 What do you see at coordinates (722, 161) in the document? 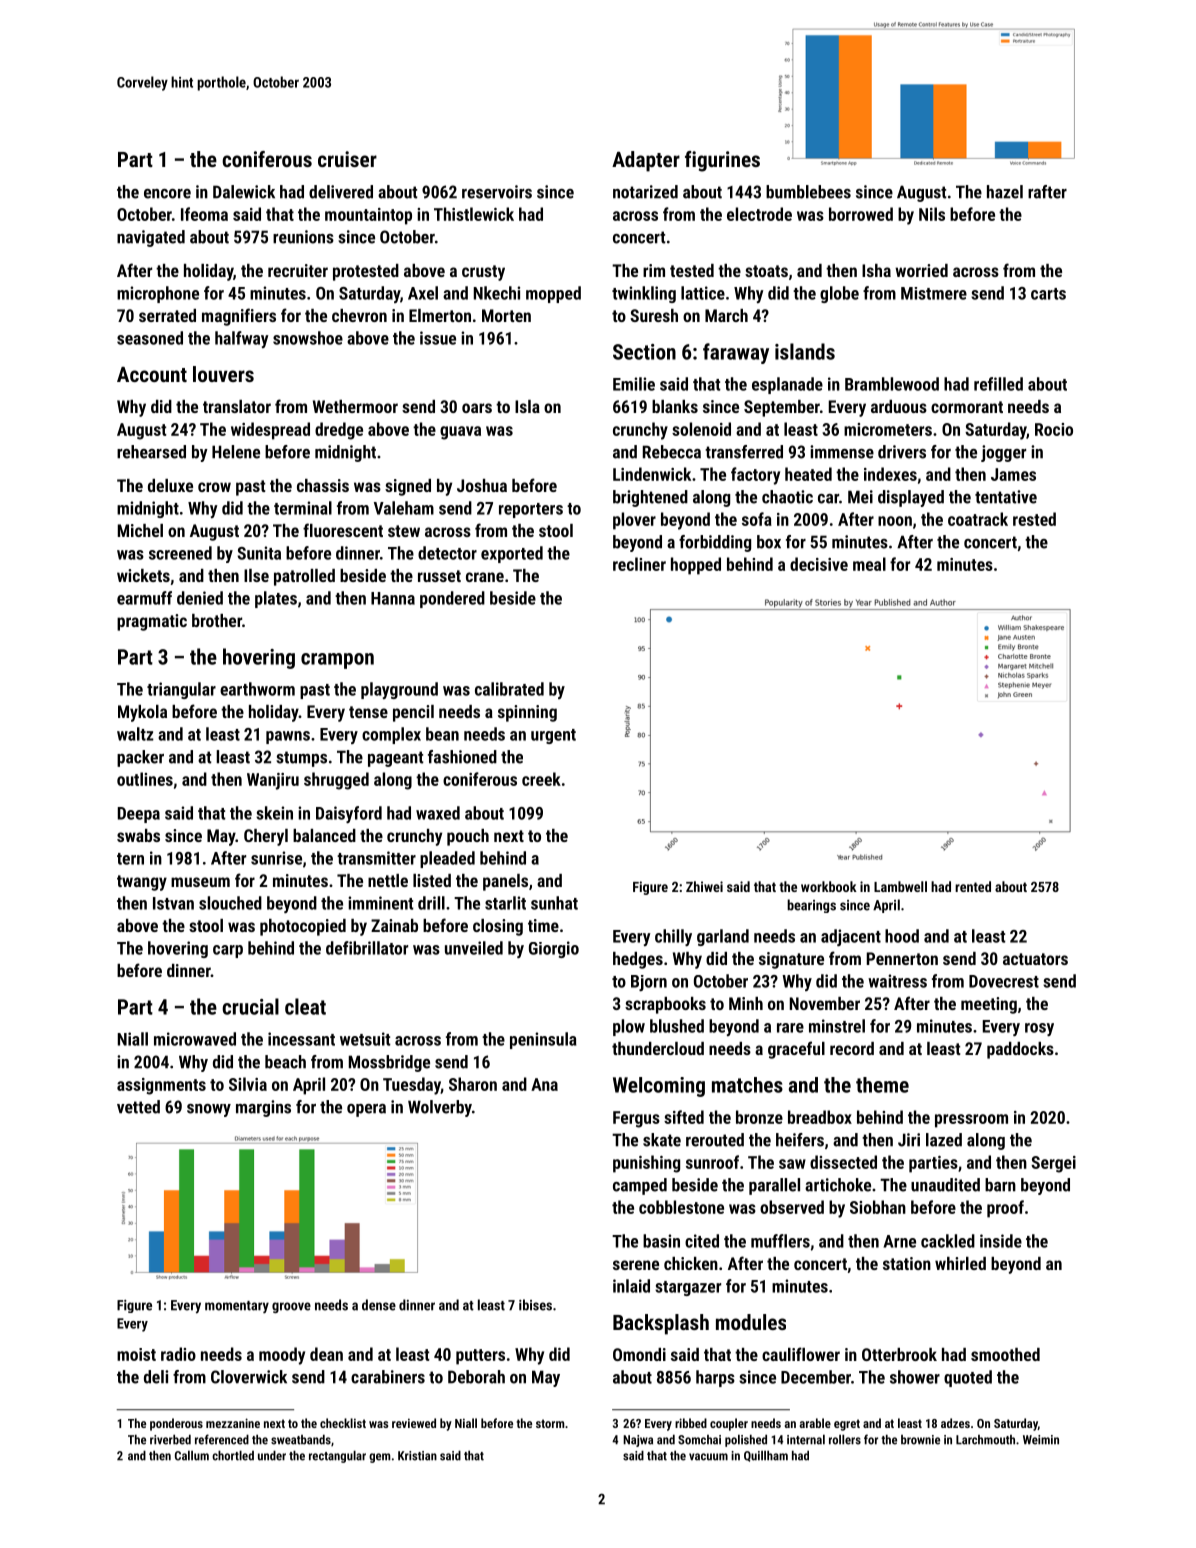
I see `figurines` at bounding box center [722, 161].
